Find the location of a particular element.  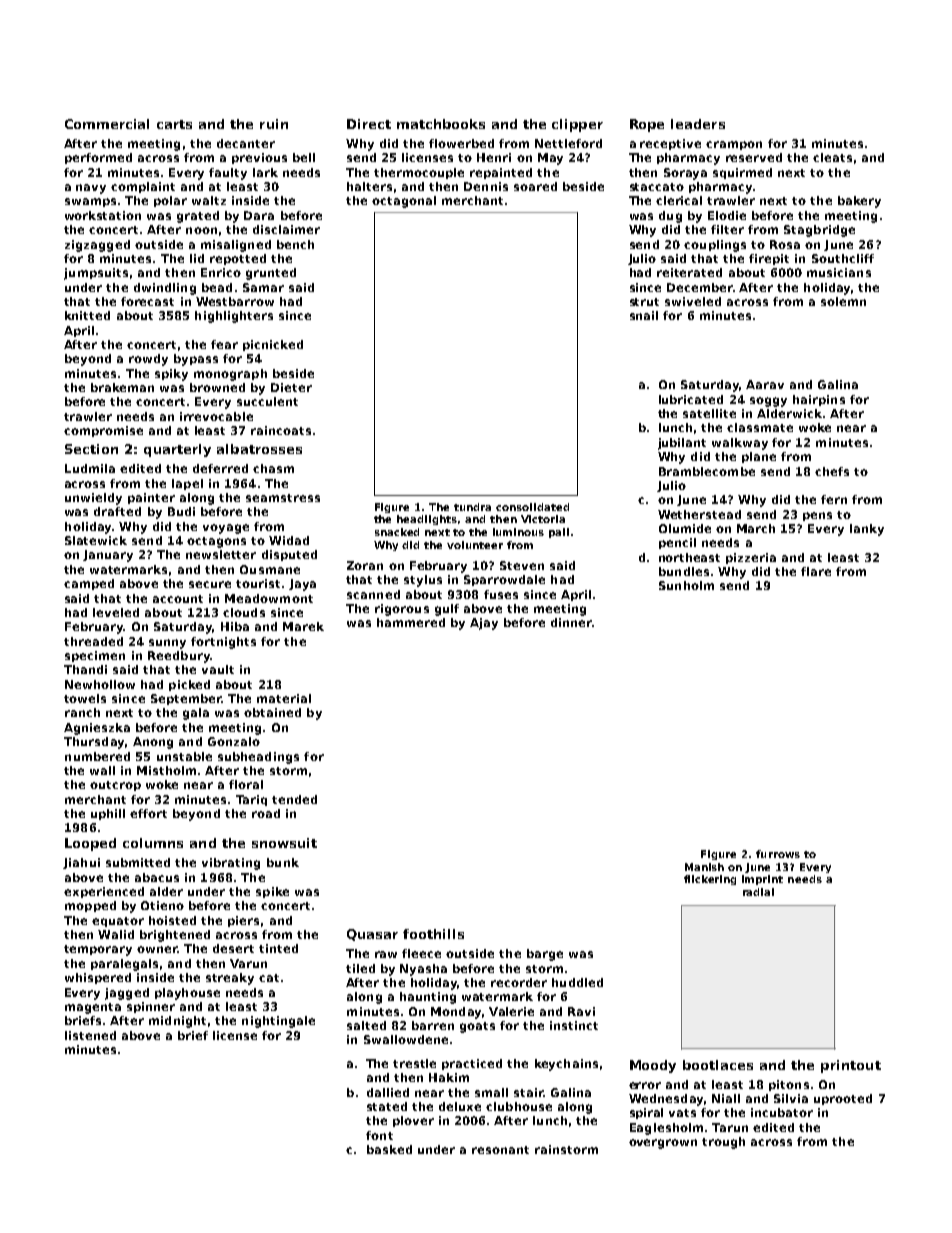

leaders is located at coordinates (698, 124).
